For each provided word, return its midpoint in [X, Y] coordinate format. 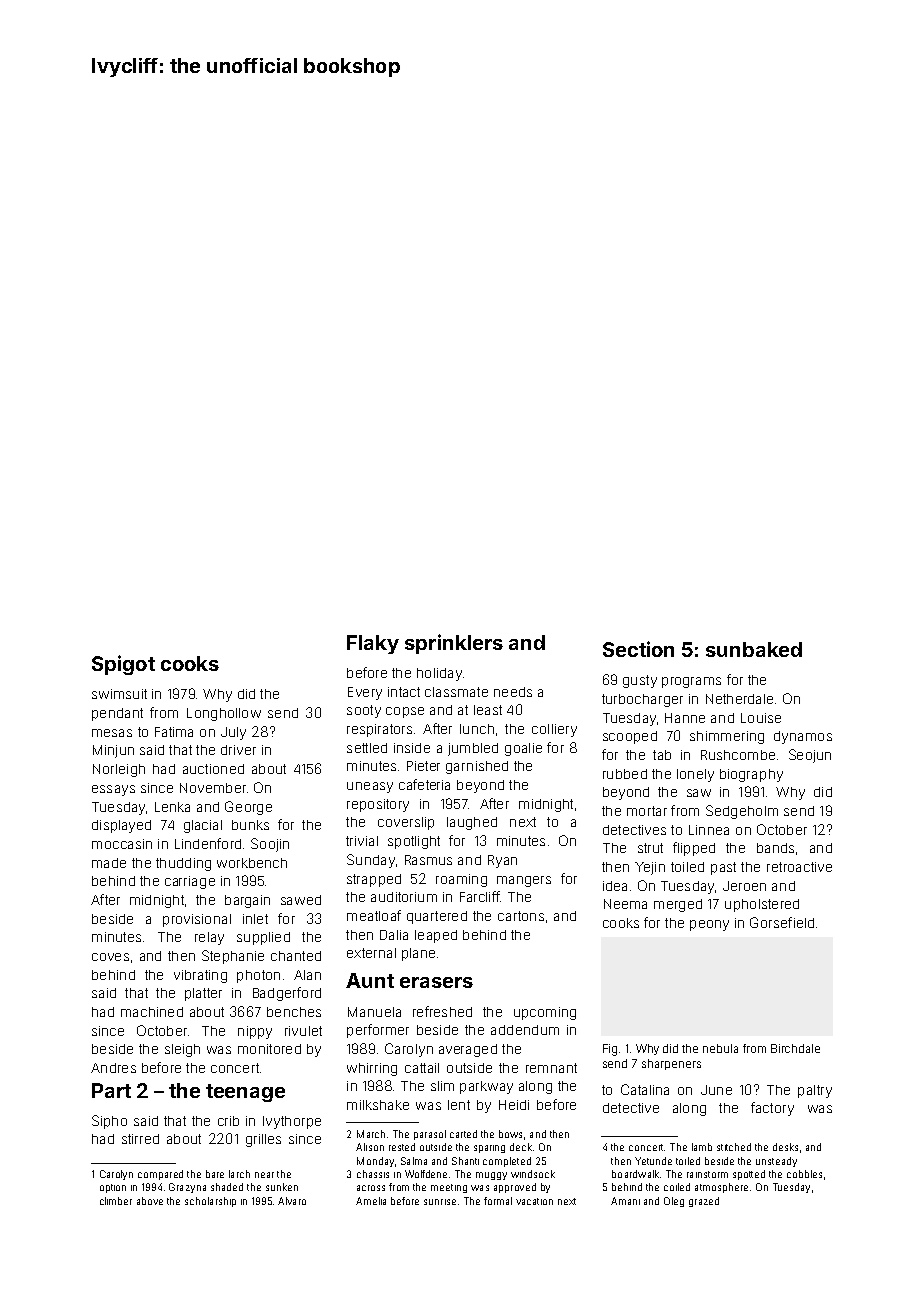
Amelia [371, 1201]
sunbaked [754, 649]
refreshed [442, 1011]
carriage [190, 882]
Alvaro [292, 1201]
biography [751, 775]
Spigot [123, 665]
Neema [625, 904]
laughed [472, 823]
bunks [250, 825]
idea [615, 886]
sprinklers [454, 644]
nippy [255, 1032]
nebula [720, 1048]
